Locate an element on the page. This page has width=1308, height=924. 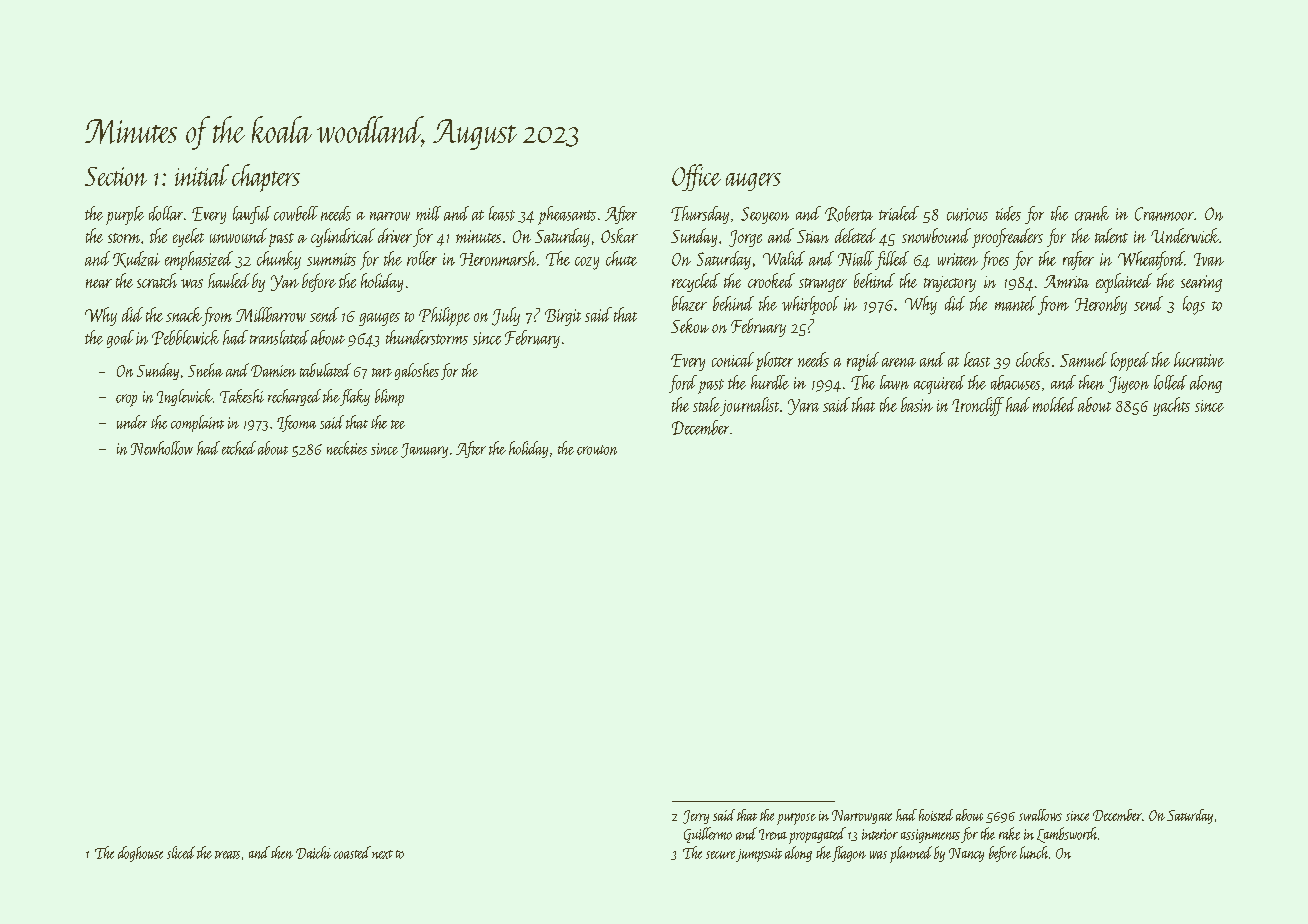
January is located at coordinates (424, 450).
